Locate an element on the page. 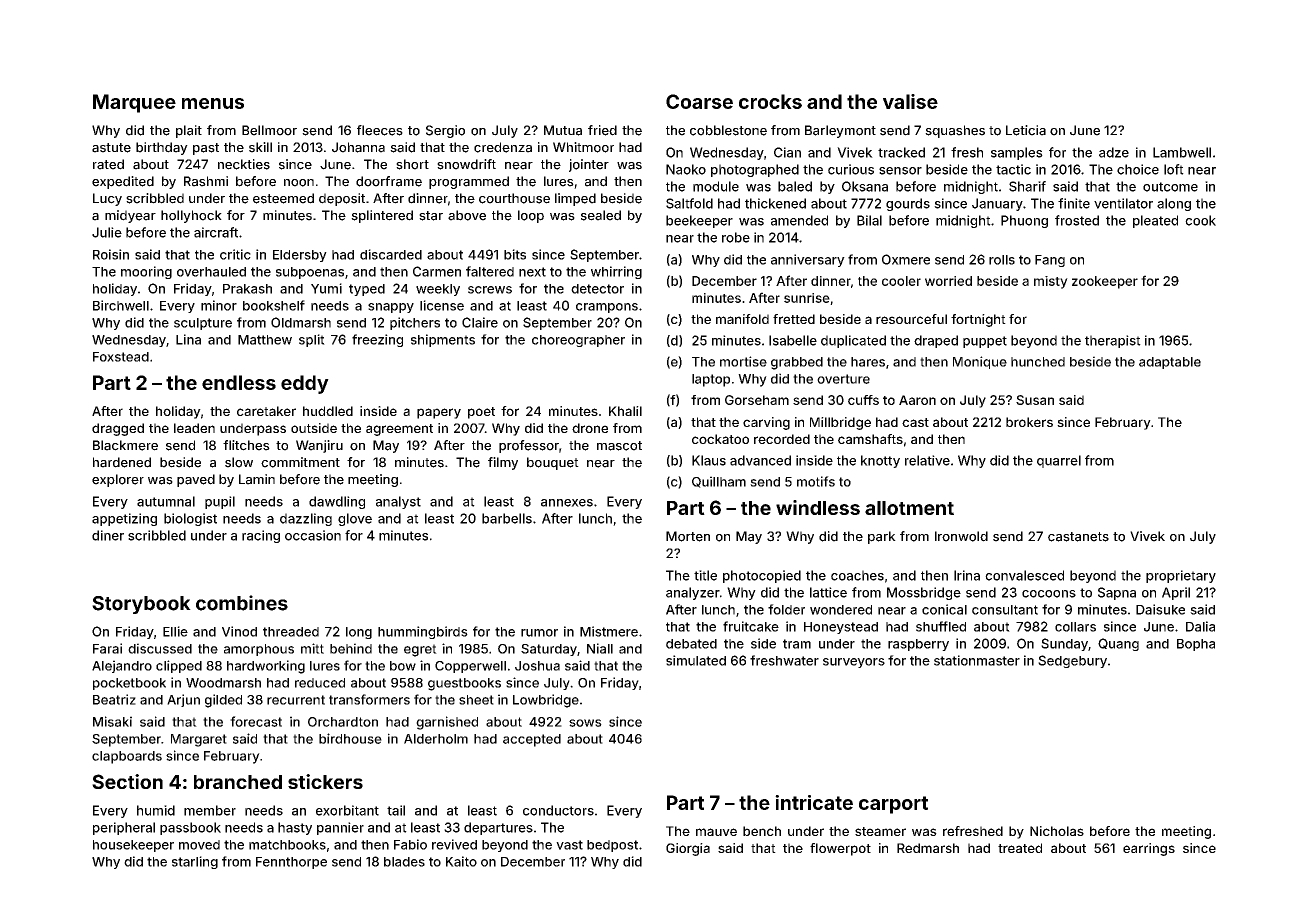 The height and width of the image is (924, 1308). debated is located at coordinates (691, 644).
